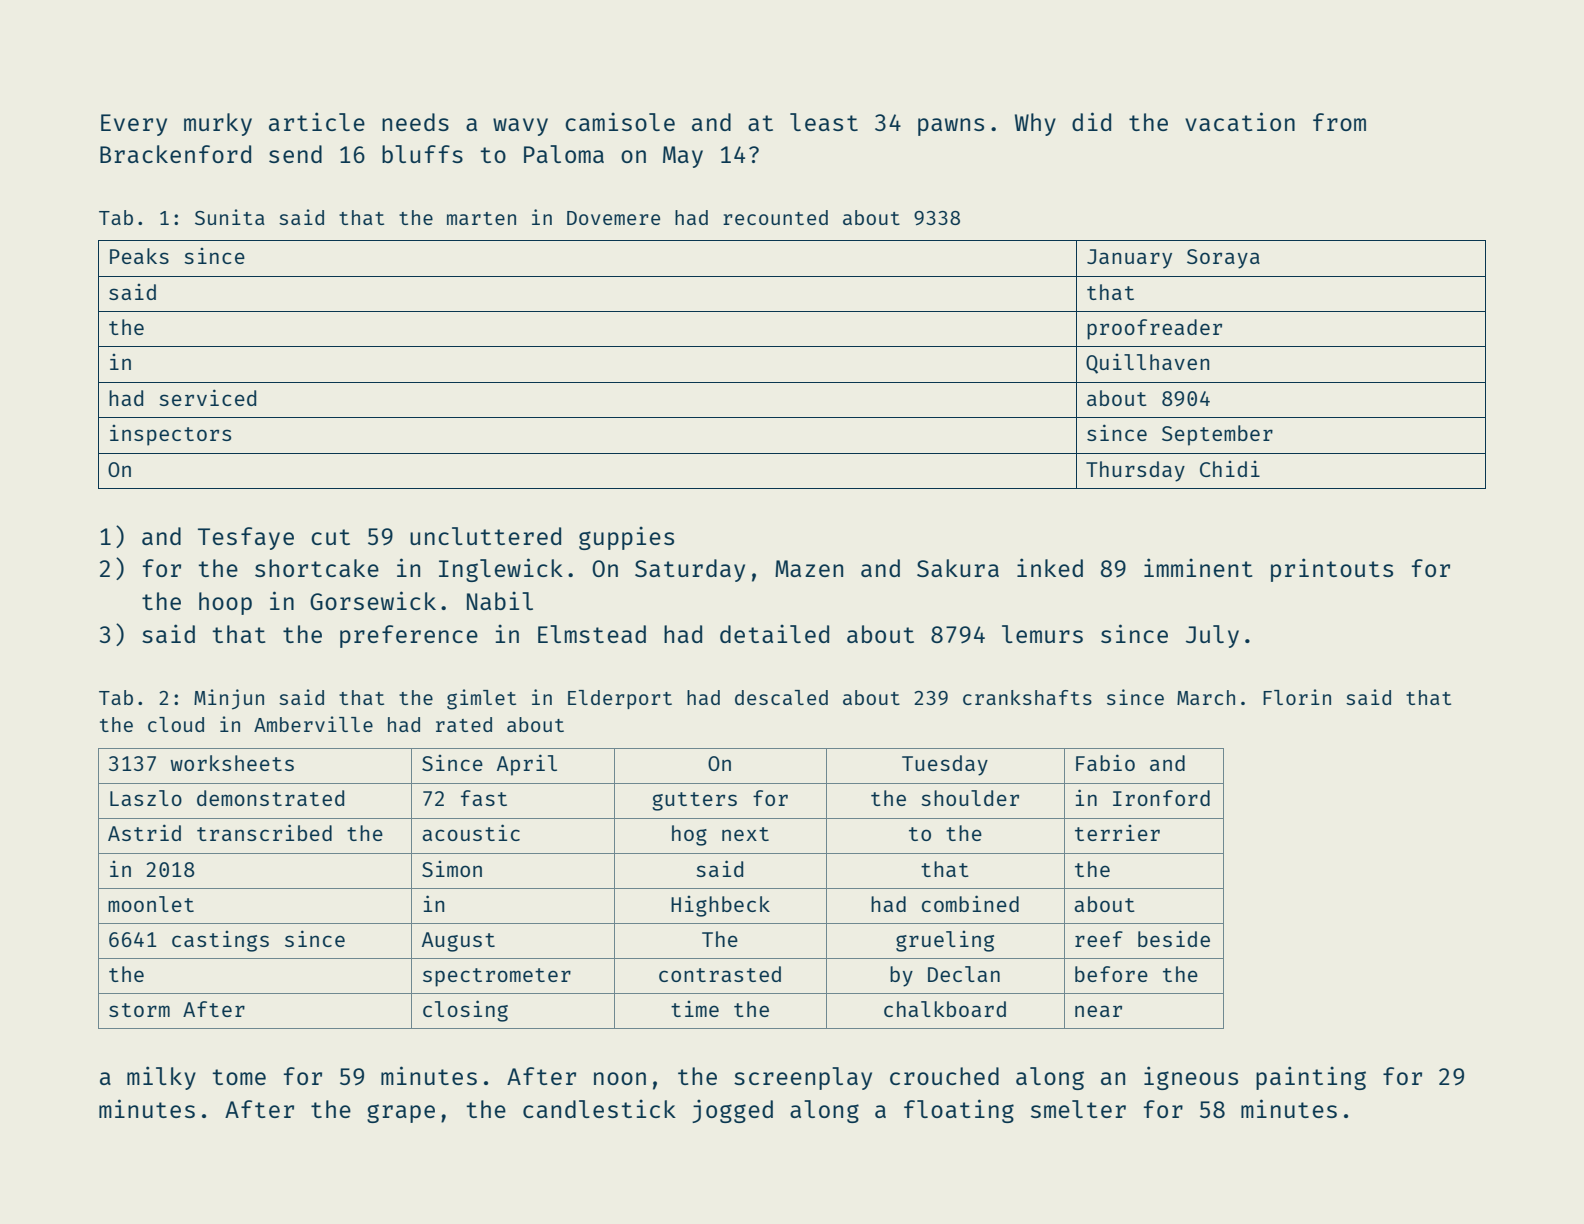 The image size is (1584, 1224). Describe the element at coordinates (1339, 122) in the screenshot. I see `from` at that location.
